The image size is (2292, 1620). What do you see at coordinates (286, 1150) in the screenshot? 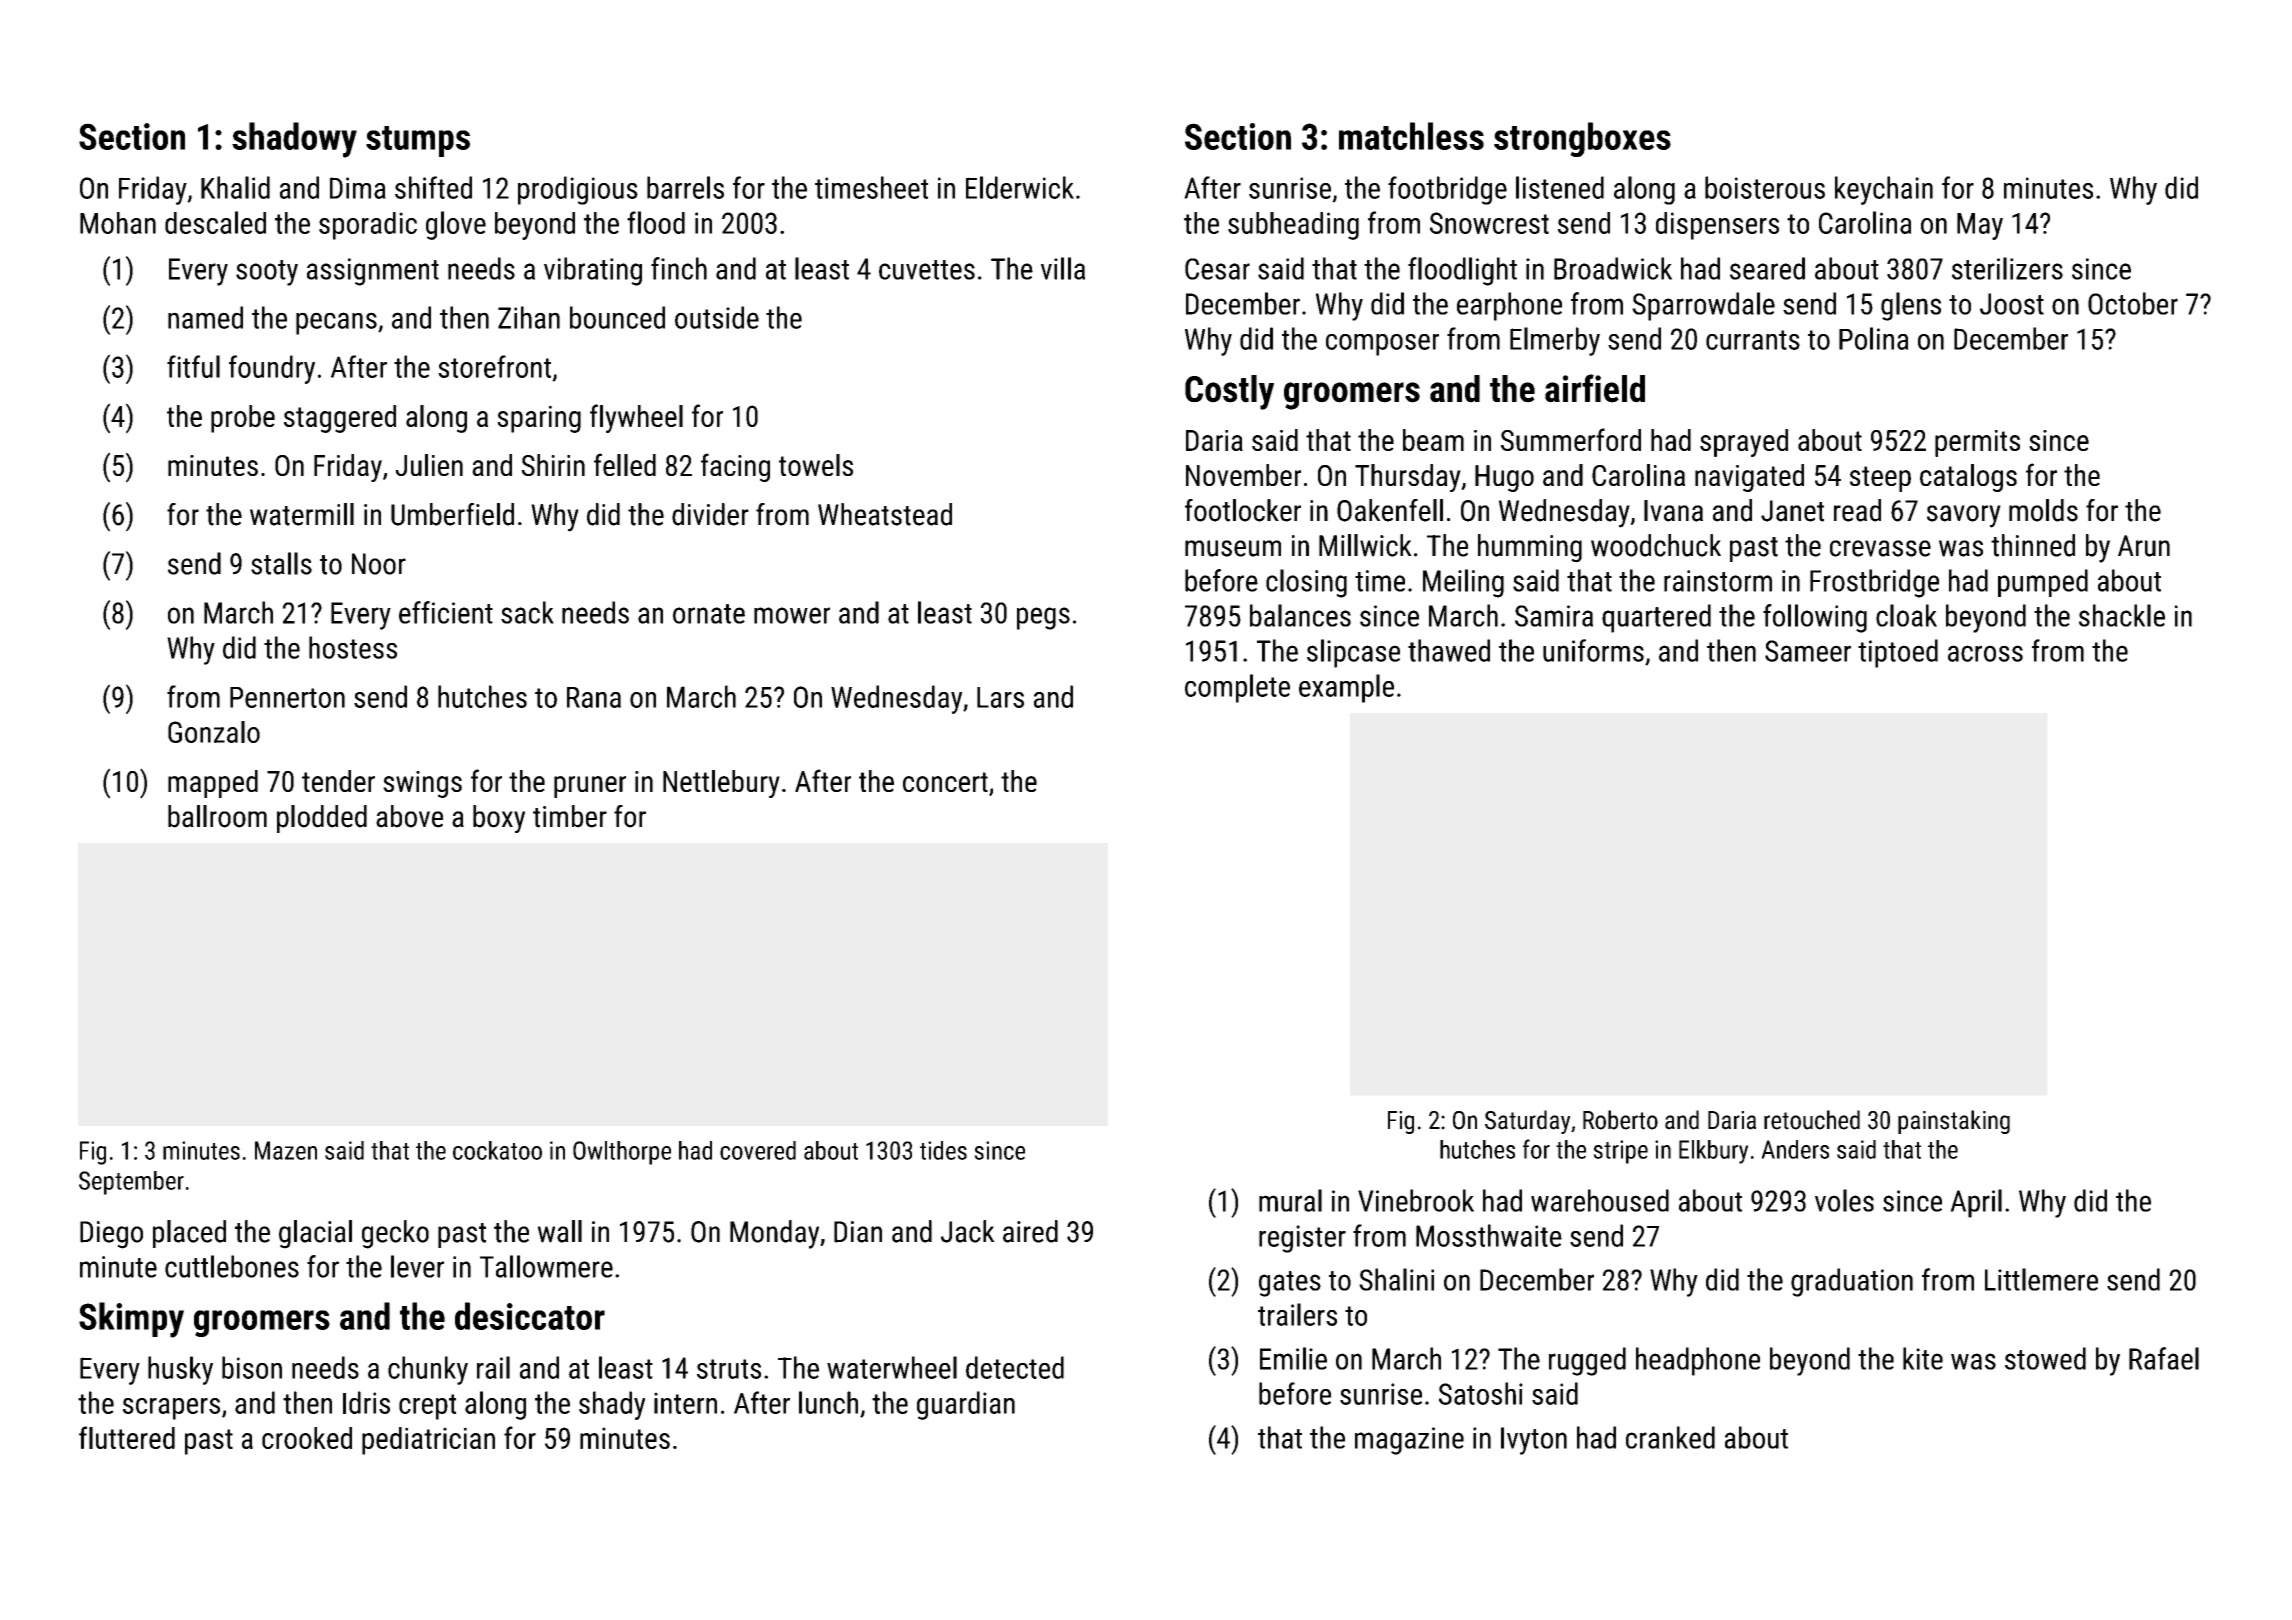
I see `Mazen` at bounding box center [286, 1150].
